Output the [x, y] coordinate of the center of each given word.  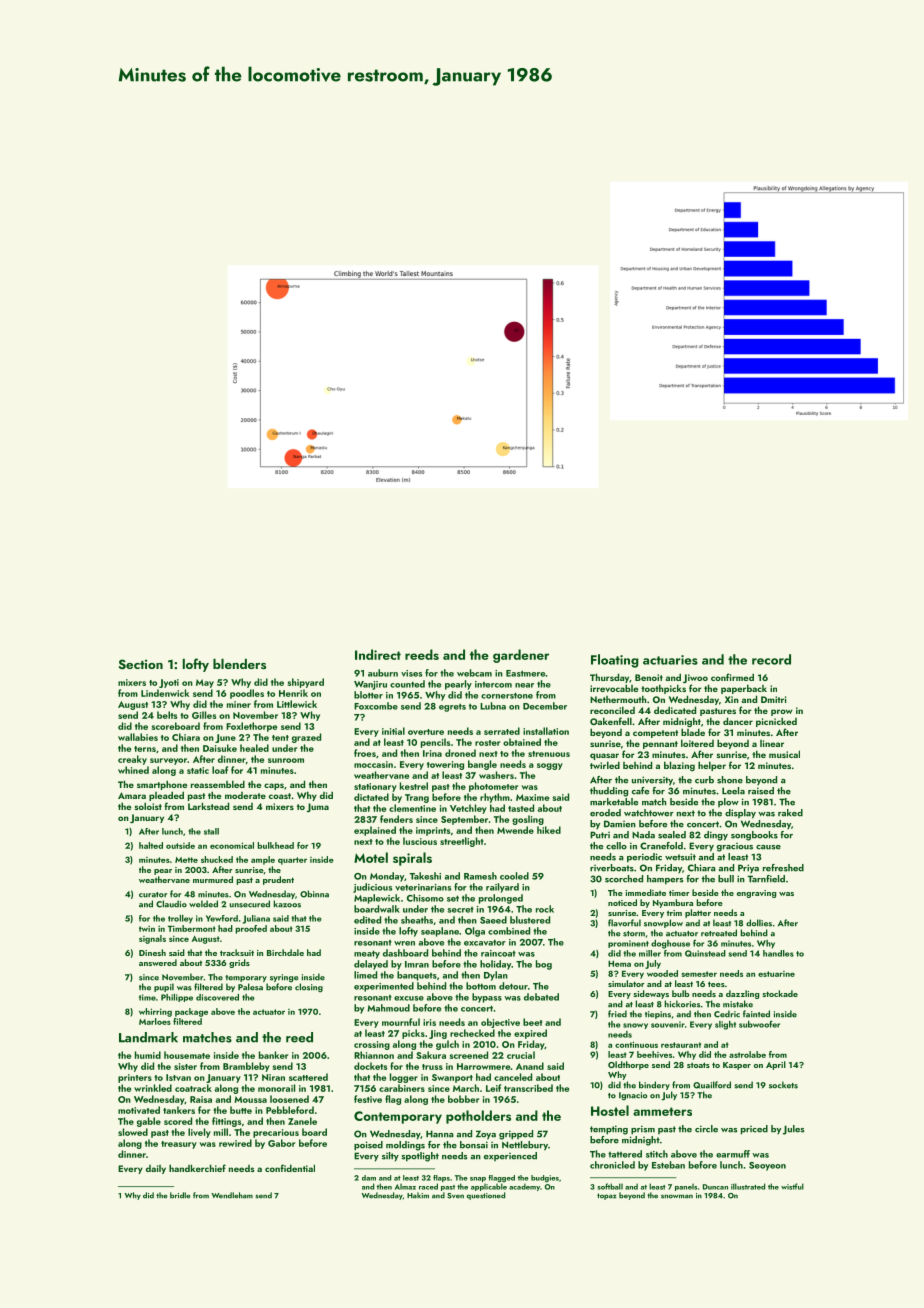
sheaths [417, 920]
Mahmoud [388, 1008]
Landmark [148, 1037]
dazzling [742, 994]
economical [232, 845]
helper [712, 766]
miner [239, 704]
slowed [133, 1132]
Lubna [493, 706]
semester [699, 974]
